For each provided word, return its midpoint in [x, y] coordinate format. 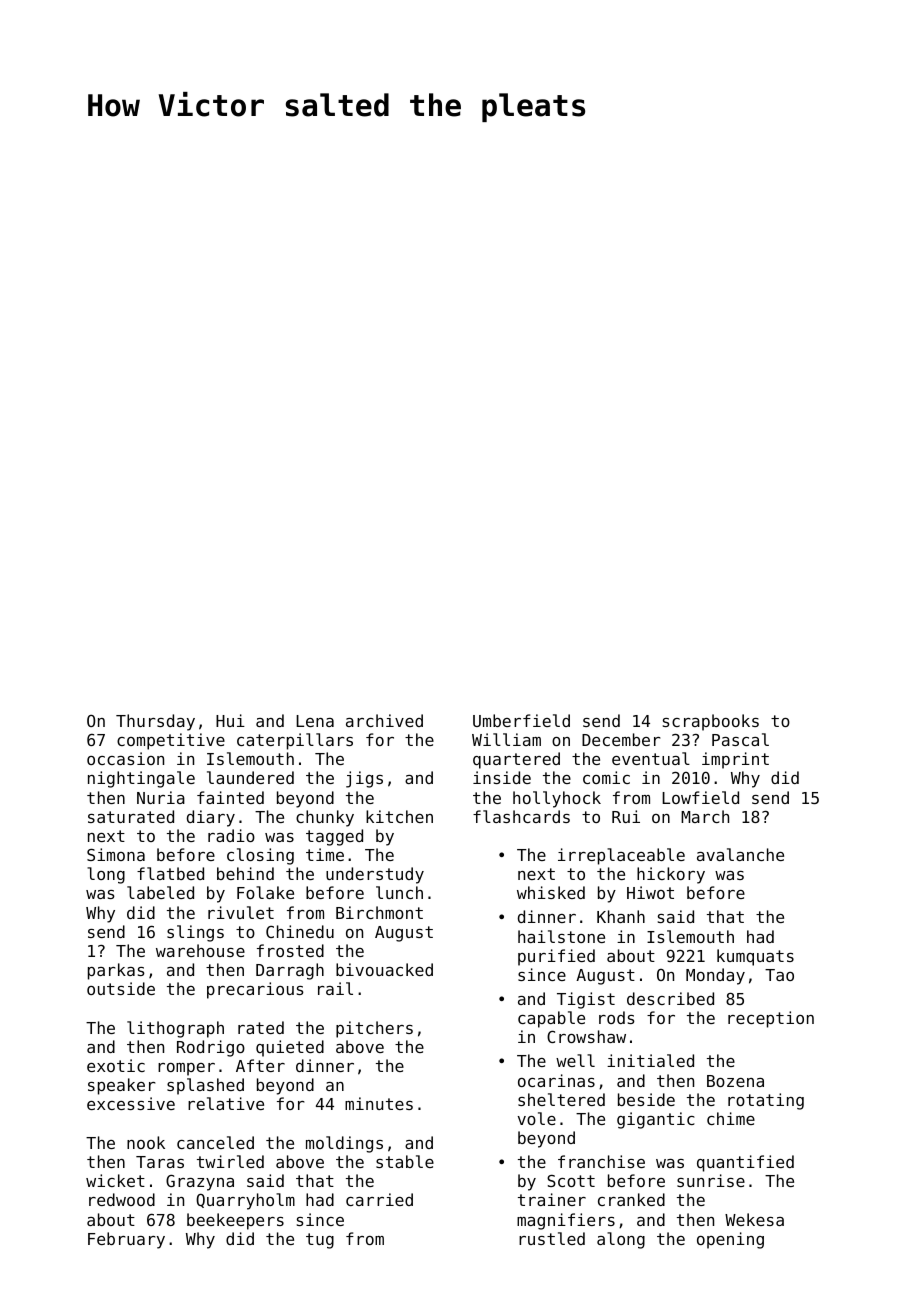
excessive [131, 1103]
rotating [766, 1101]
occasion [125, 758]
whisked [551, 892]
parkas [116, 971]
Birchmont [379, 912]
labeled [160, 892]
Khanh [621, 916]
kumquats [755, 957]
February [126, 1240]
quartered [516, 760]
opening [730, 1240]
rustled [552, 1238]
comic [606, 777]
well [575, 1060]
